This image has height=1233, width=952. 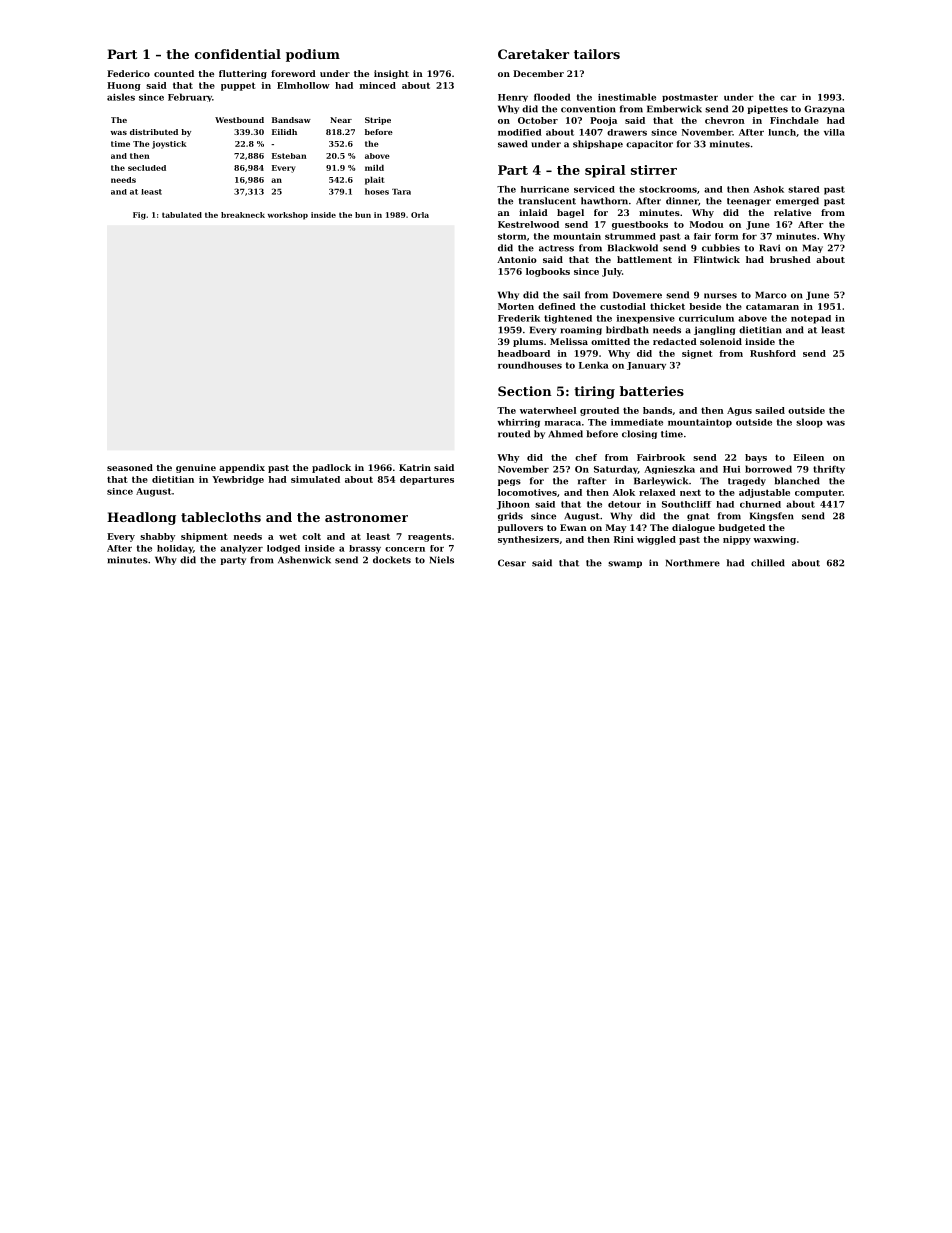 What do you see at coordinates (243, 215) in the image?
I see `breakneck` at bounding box center [243, 215].
